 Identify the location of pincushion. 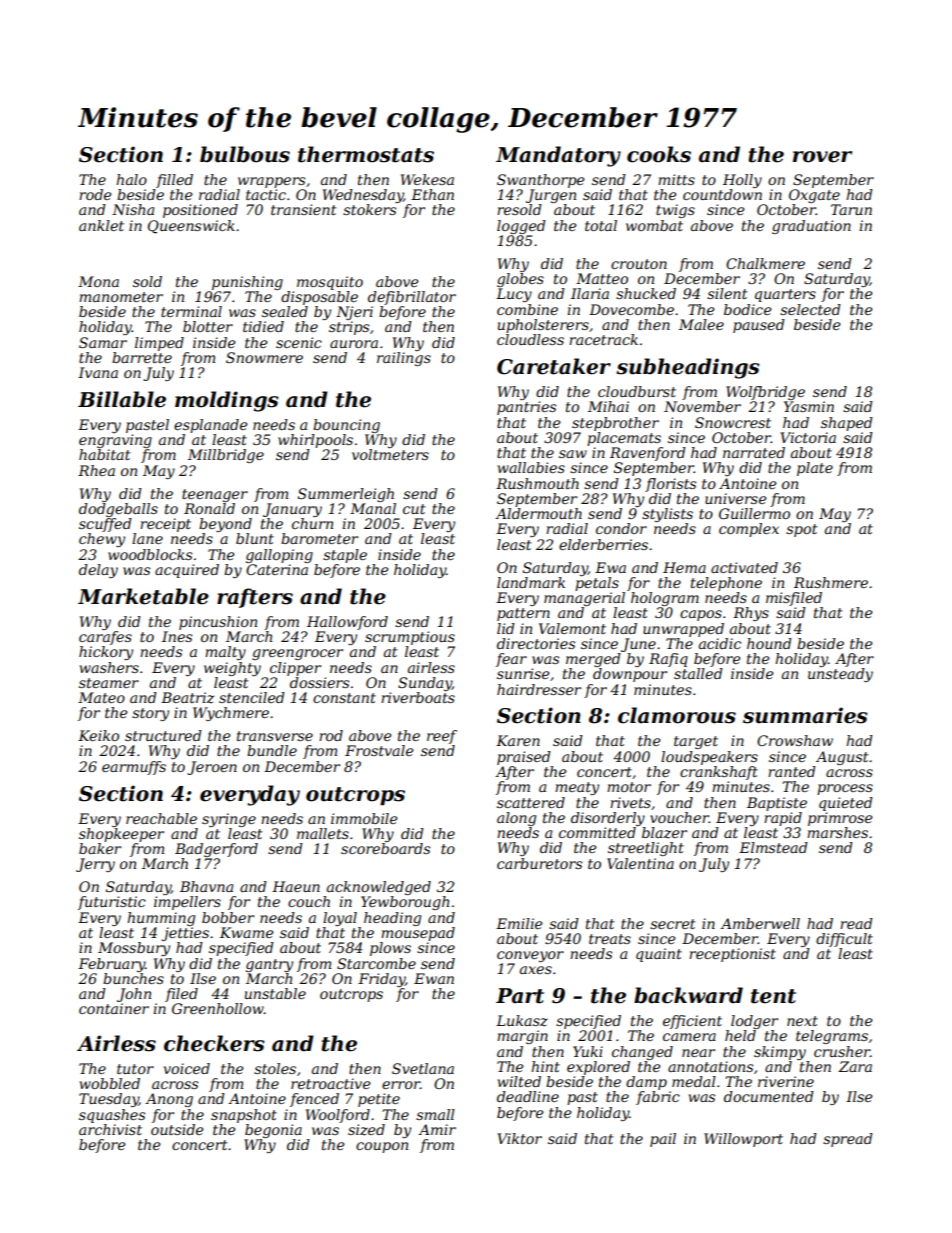
(218, 623).
